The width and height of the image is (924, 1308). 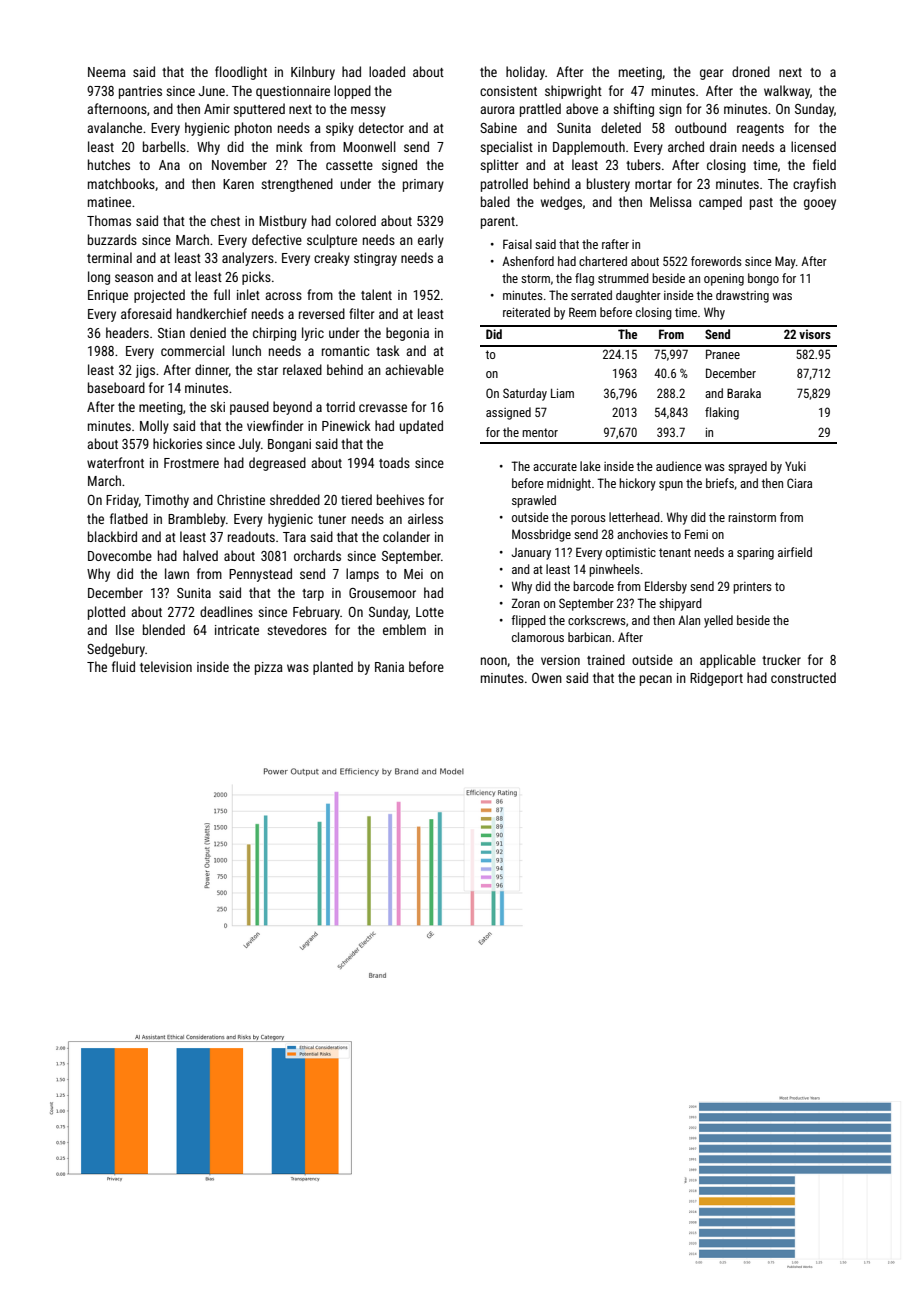 What do you see at coordinates (164, 146) in the image?
I see `barbells` at bounding box center [164, 146].
